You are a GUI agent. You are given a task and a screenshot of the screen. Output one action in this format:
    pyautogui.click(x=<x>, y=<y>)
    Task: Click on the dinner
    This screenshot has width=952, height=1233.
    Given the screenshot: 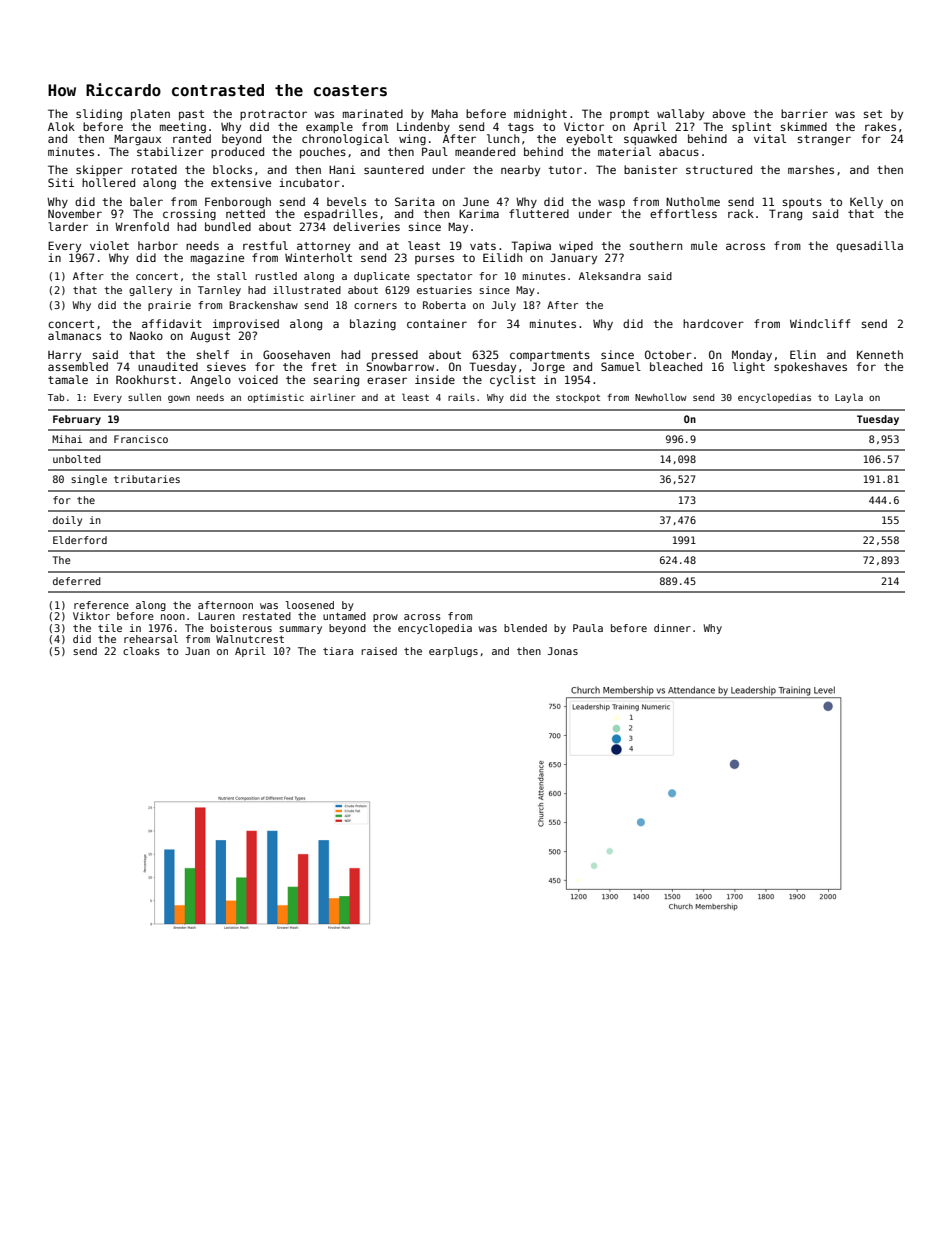 What is the action you would take?
    pyautogui.click(x=672, y=628)
